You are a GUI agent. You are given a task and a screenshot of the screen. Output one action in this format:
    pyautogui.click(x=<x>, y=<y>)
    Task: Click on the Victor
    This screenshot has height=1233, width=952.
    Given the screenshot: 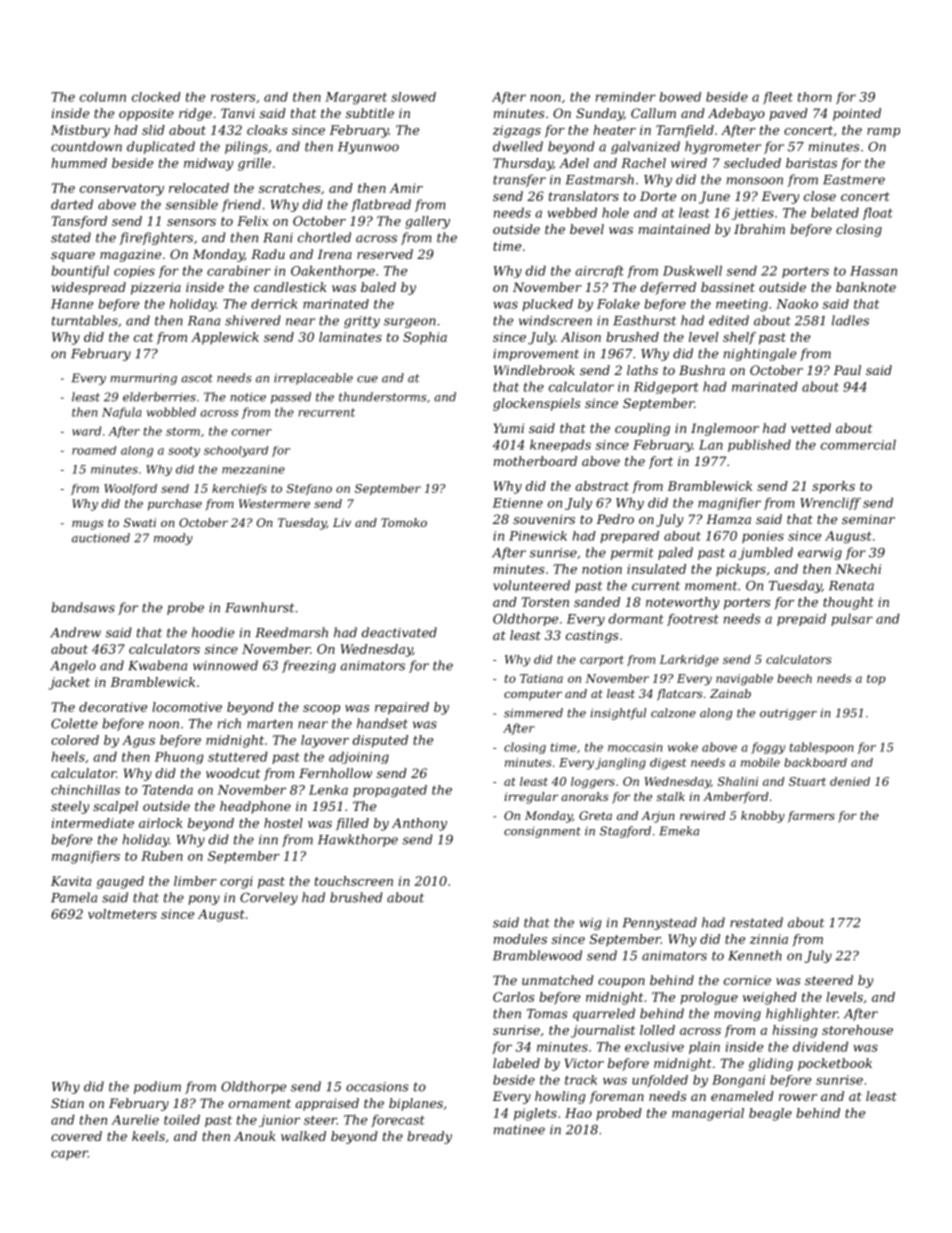 What is the action you would take?
    pyautogui.click(x=584, y=1063)
